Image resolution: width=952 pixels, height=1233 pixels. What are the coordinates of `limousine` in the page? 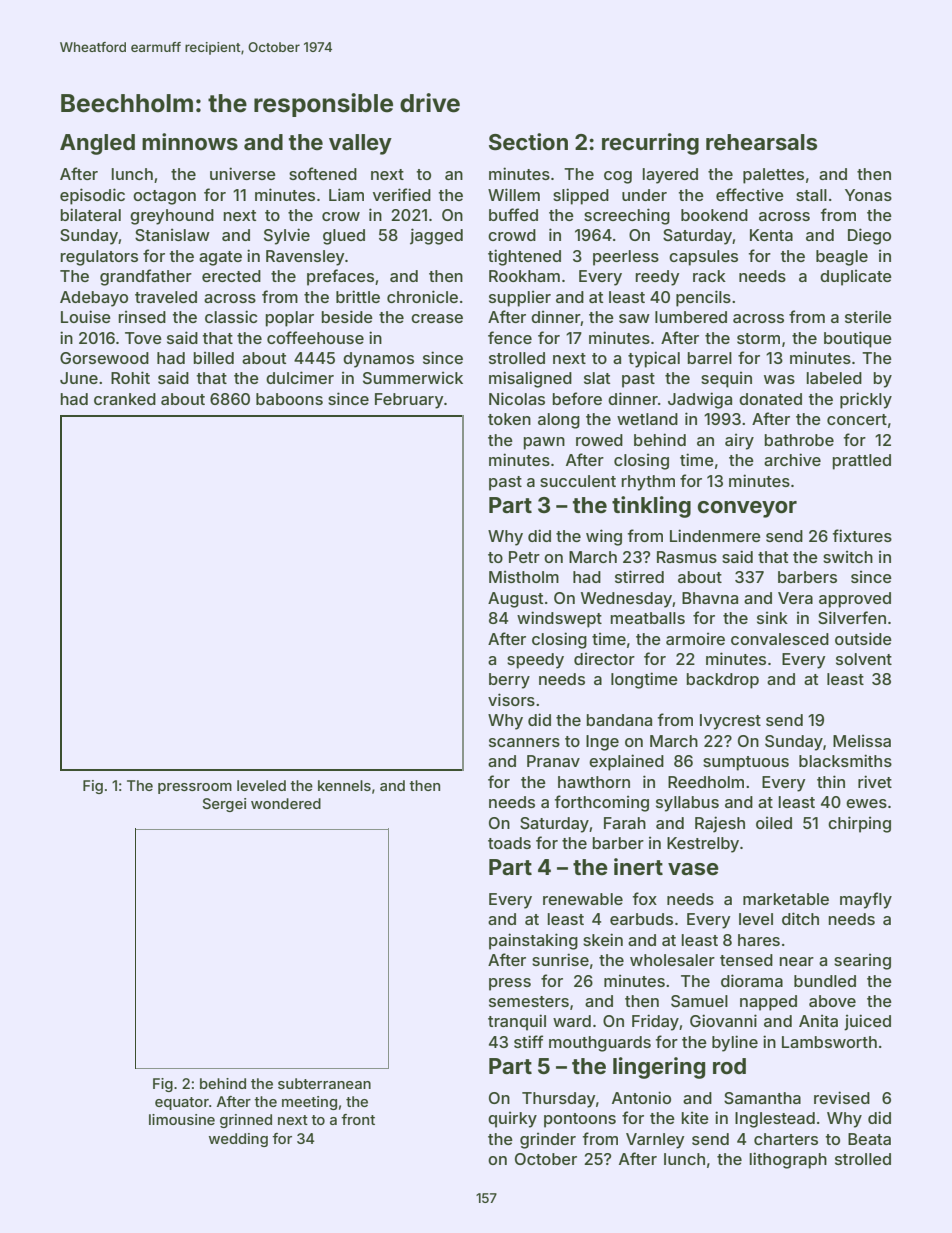 It's located at (182, 1119).
